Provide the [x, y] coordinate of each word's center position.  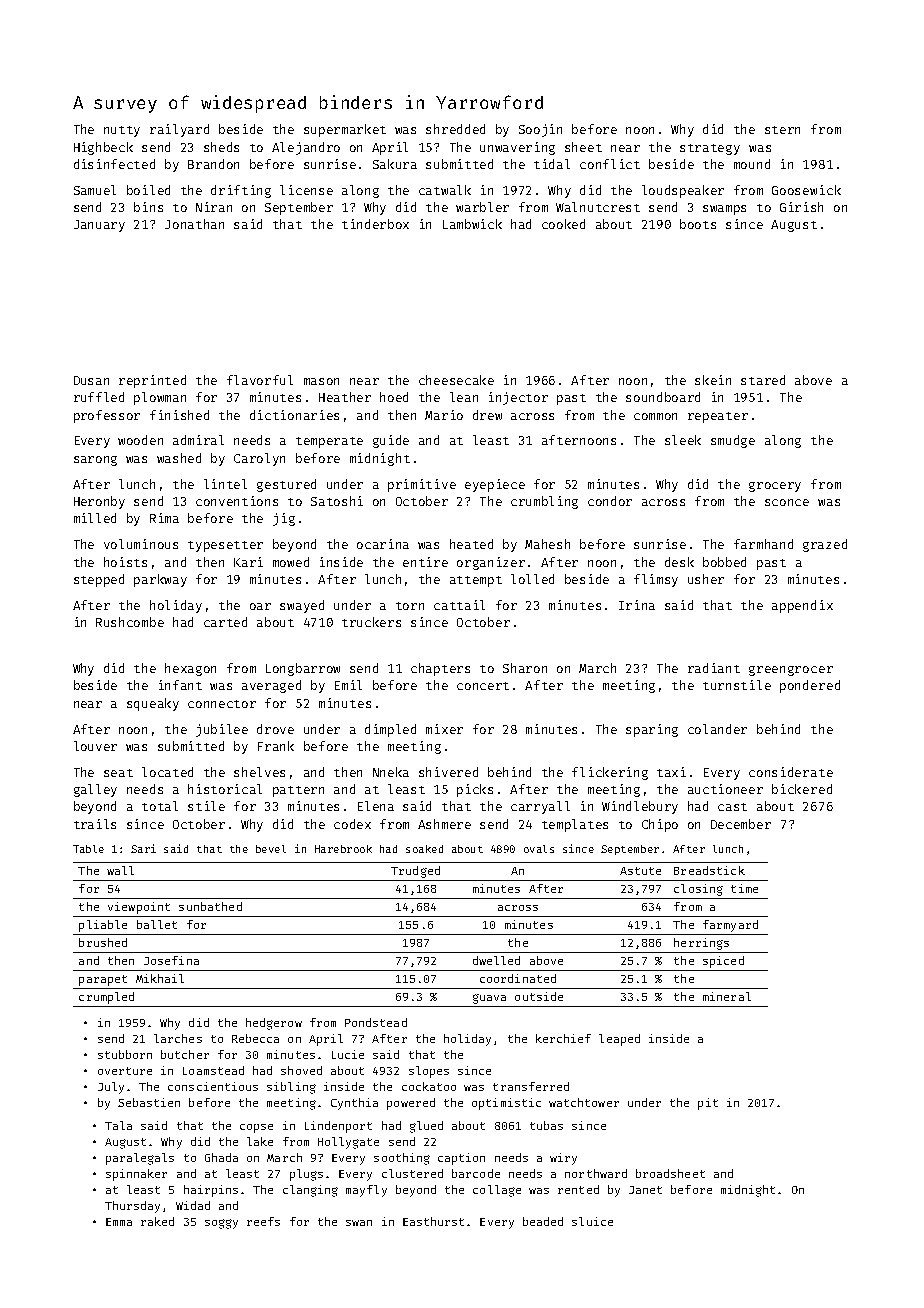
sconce [787, 502]
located [167, 772]
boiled [148, 190]
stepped [99, 580]
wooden [140, 440]
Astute [640, 871]
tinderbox [375, 224]
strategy [710, 149]
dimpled [390, 730]
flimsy [656, 580]
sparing [652, 730]
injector [518, 398]
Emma [119, 1222]
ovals [539, 849]
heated [471, 544]
